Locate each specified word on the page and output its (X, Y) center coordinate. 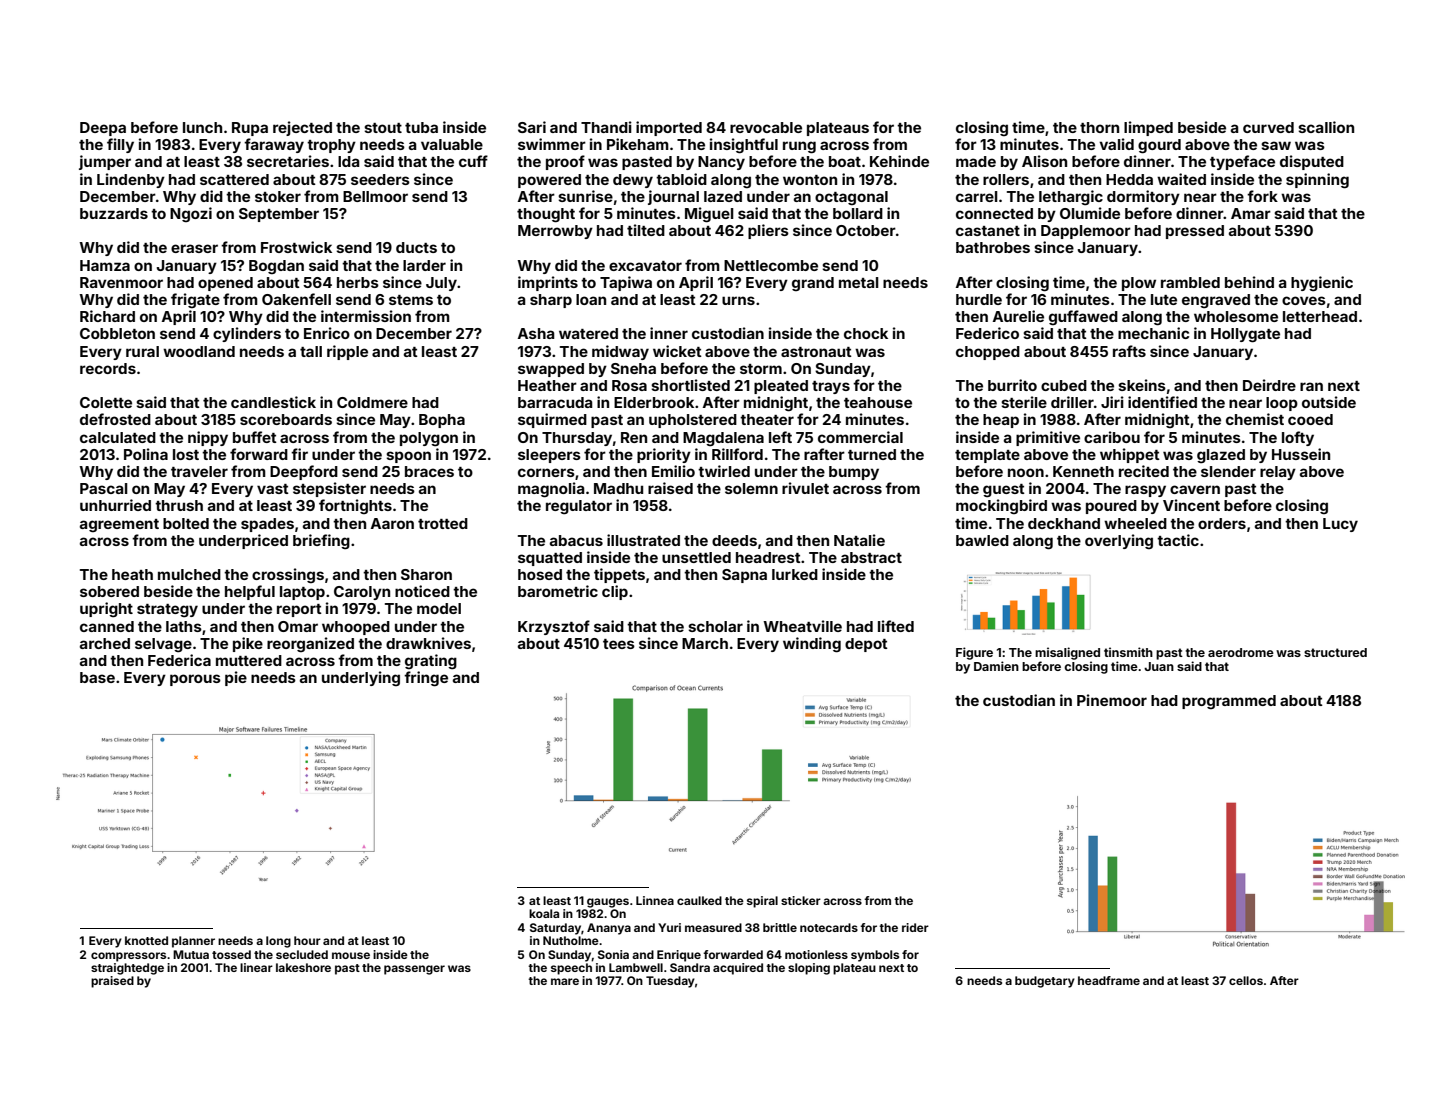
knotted (146, 940)
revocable (766, 127)
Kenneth (1083, 471)
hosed (540, 574)
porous (195, 680)
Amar (1251, 213)
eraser (194, 248)
